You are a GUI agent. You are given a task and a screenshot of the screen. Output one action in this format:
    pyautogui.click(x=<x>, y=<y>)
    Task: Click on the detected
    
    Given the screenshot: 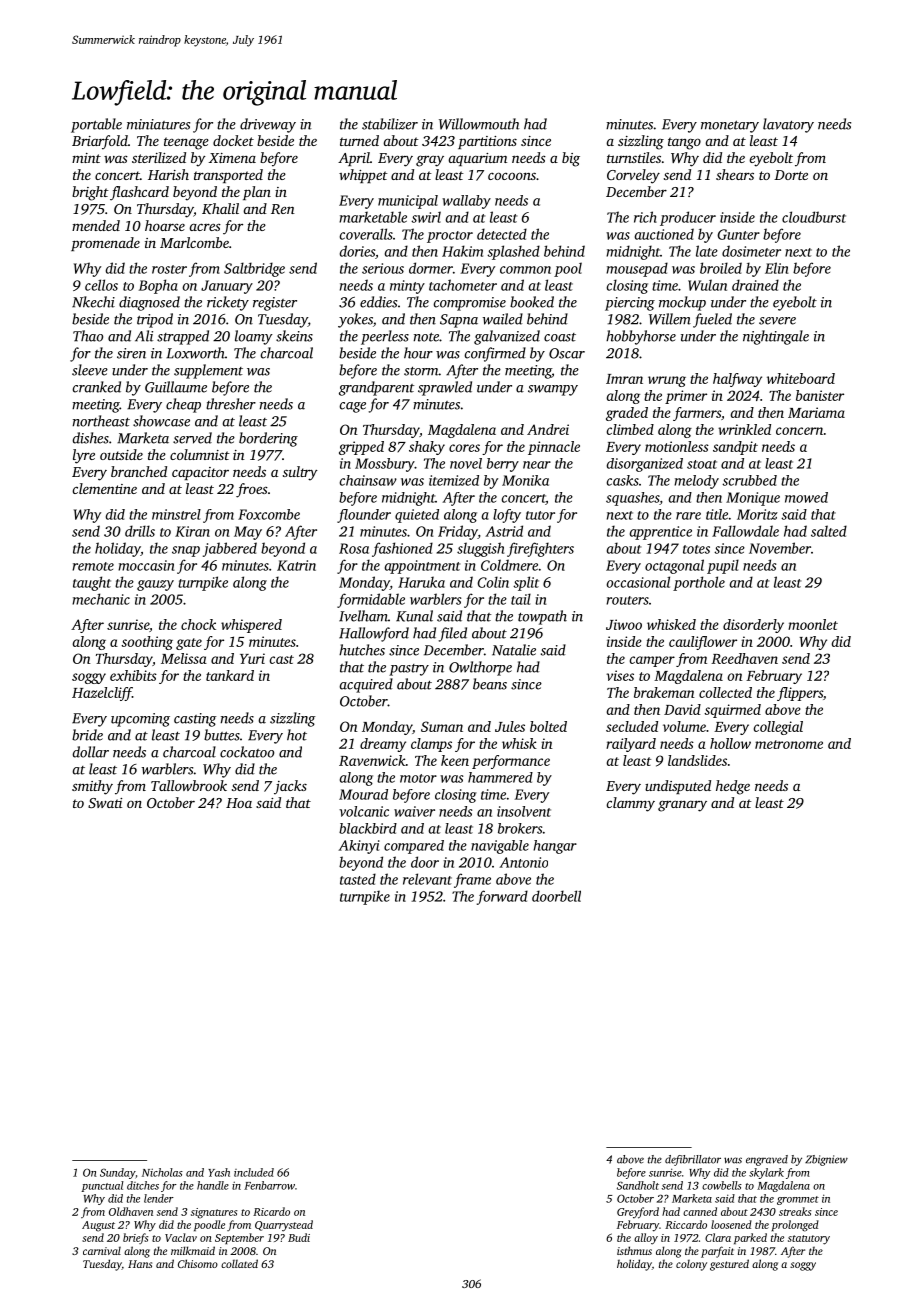 What is the action you would take?
    pyautogui.click(x=502, y=234)
